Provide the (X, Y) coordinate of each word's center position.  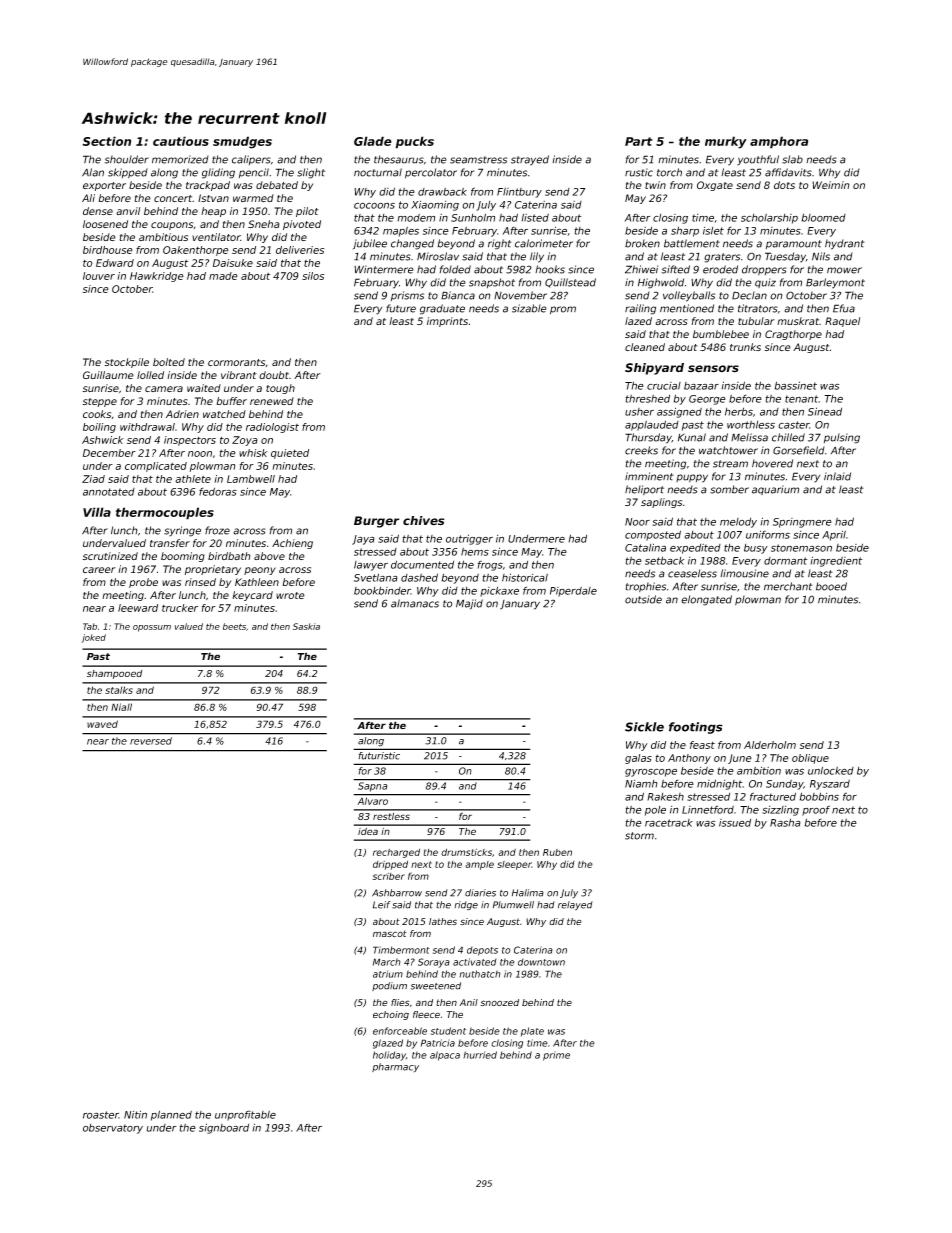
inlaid (837, 476)
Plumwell (513, 905)
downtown (541, 962)
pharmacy (395, 1067)
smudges (242, 142)
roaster (101, 1115)
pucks (414, 142)
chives (423, 521)
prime (556, 1056)
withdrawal (147, 427)
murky (726, 142)
